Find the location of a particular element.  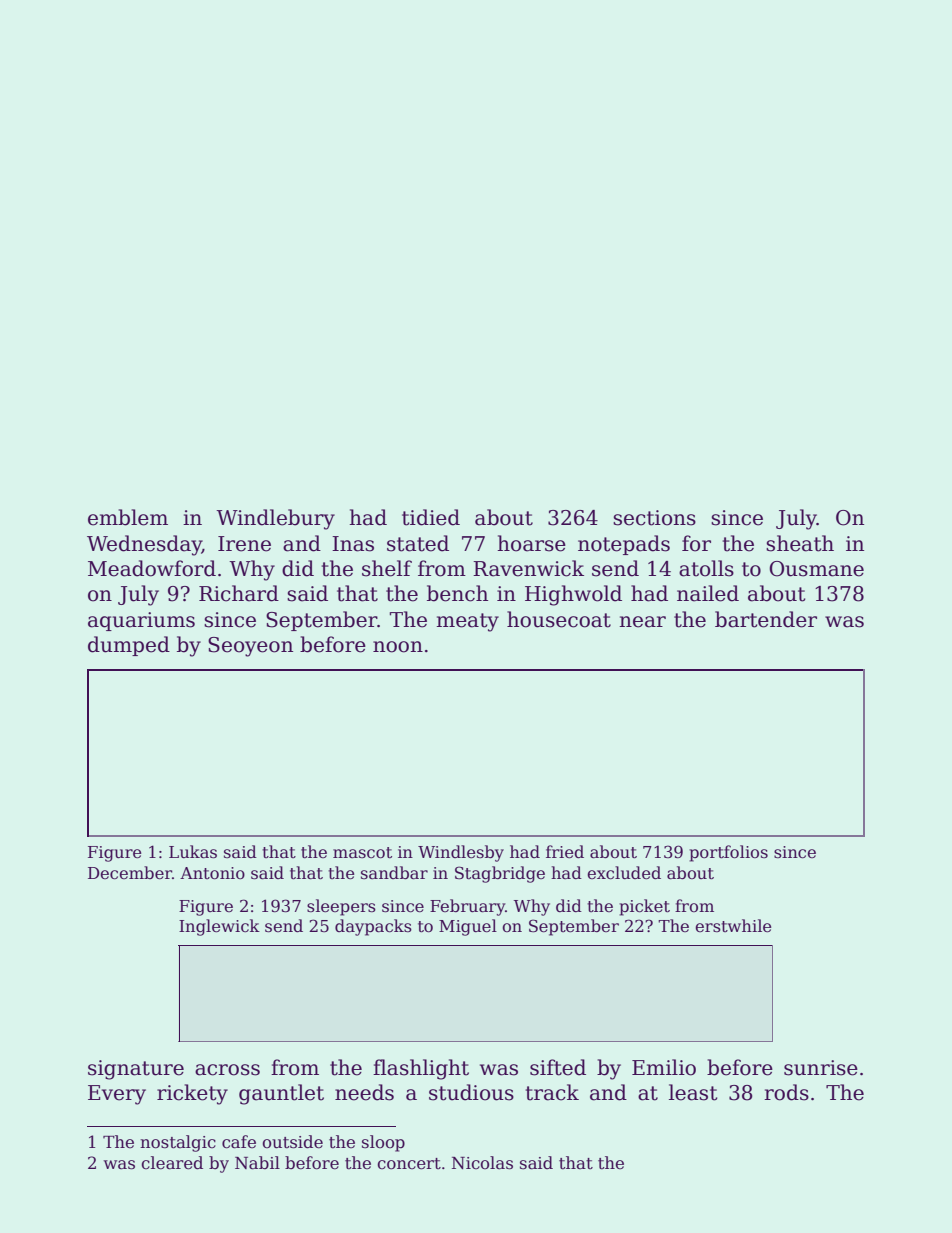

dumped is located at coordinates (129, 646).
